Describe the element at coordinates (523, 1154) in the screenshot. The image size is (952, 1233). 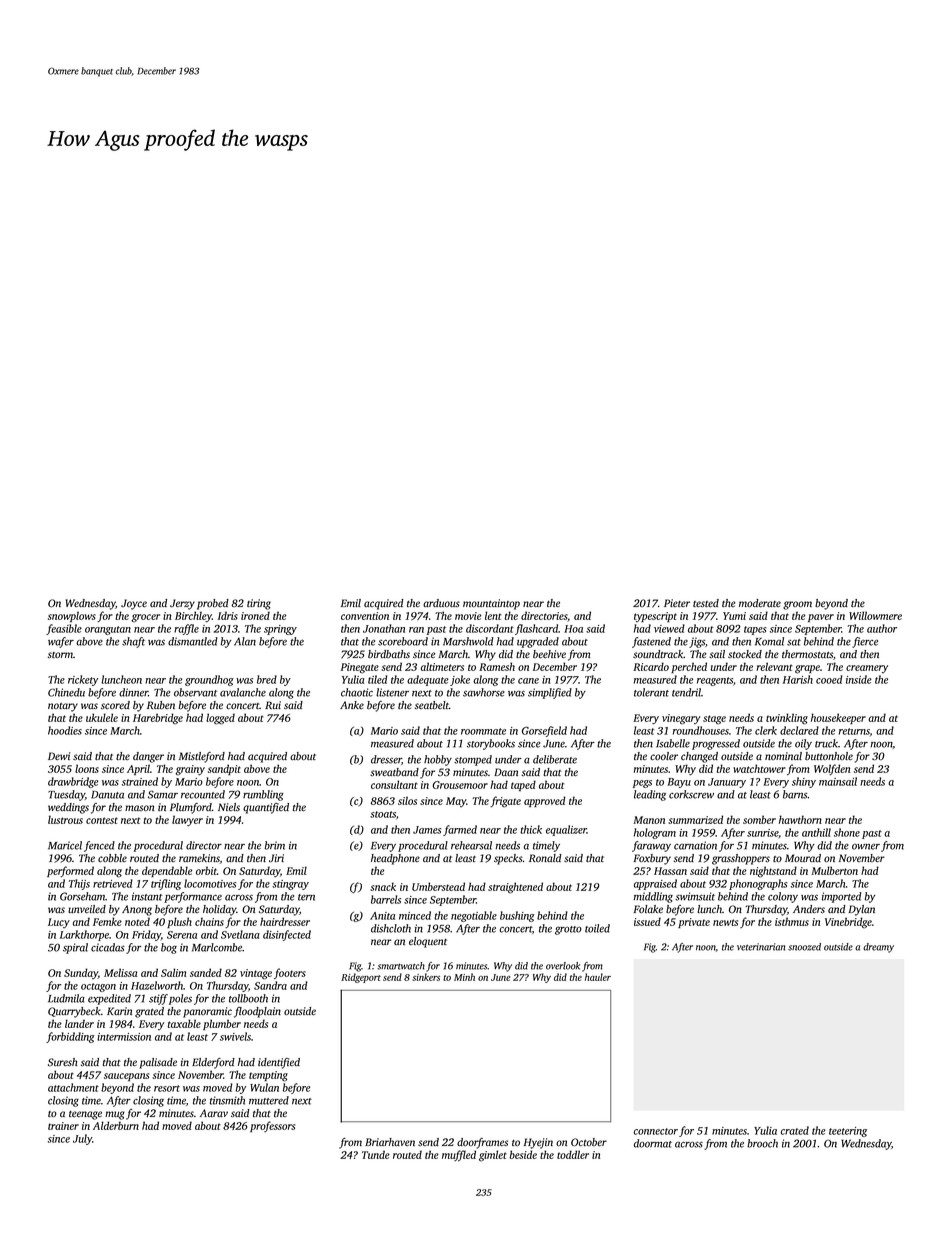
I see `beside` at that location.
